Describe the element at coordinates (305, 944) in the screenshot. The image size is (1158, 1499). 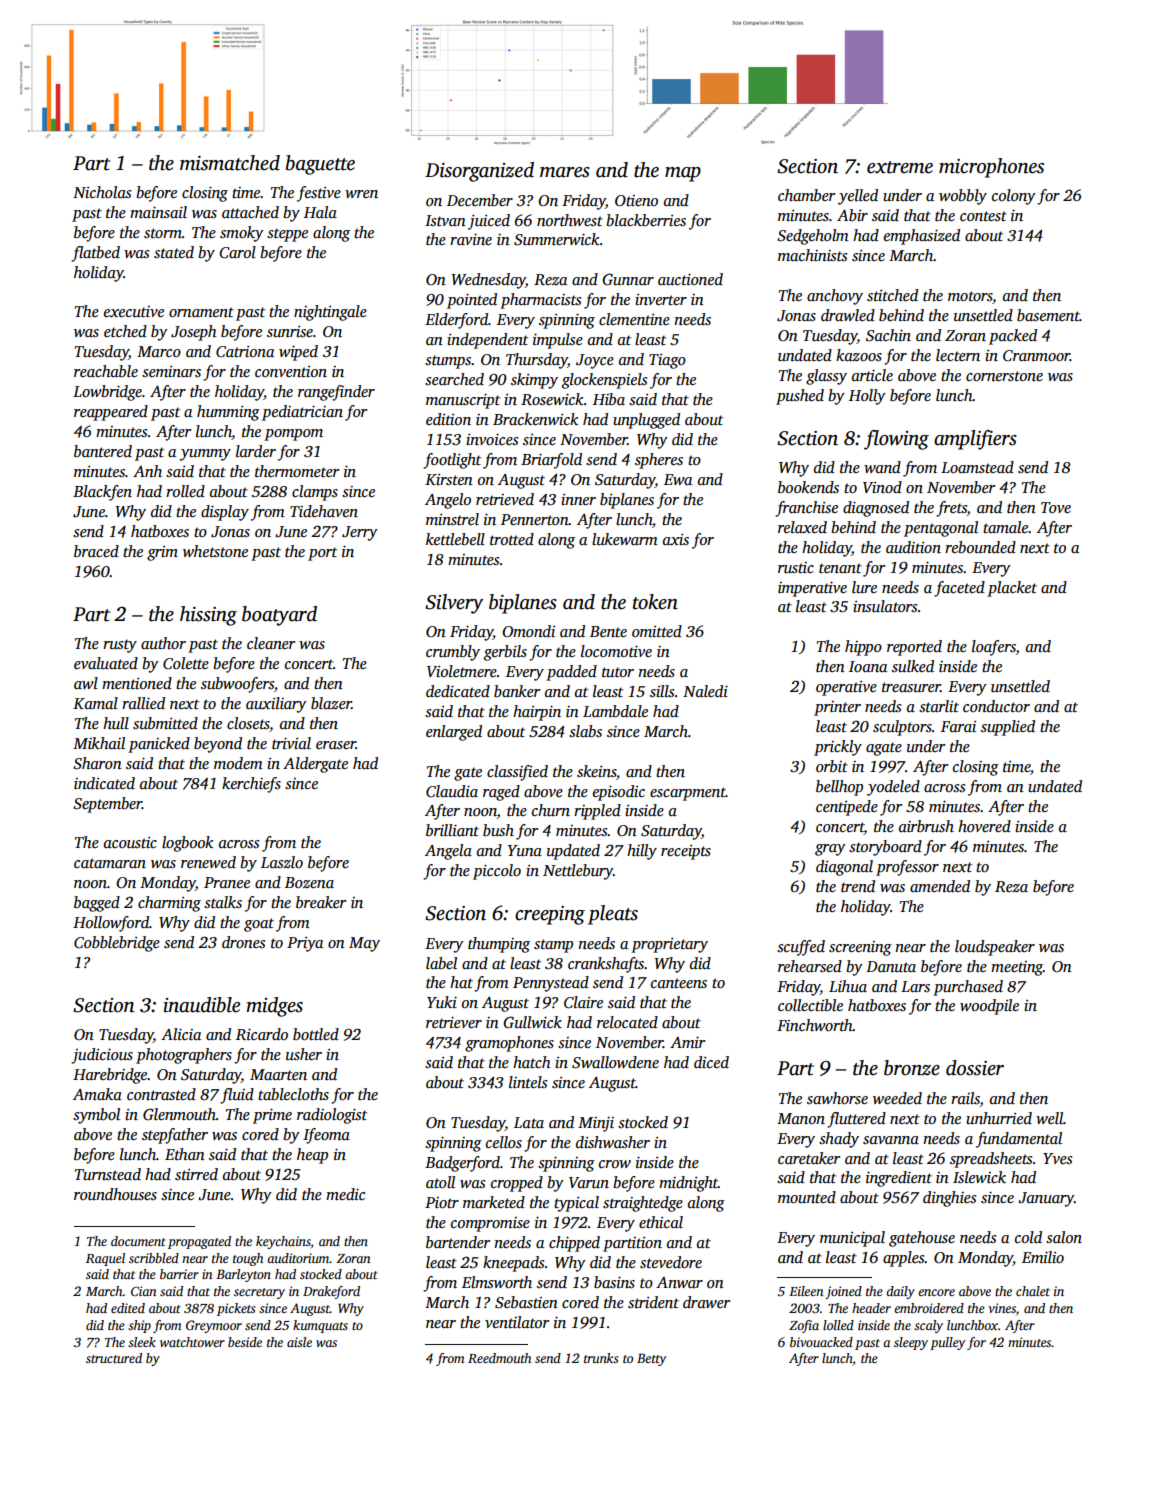
I see `Priya` at that location.
